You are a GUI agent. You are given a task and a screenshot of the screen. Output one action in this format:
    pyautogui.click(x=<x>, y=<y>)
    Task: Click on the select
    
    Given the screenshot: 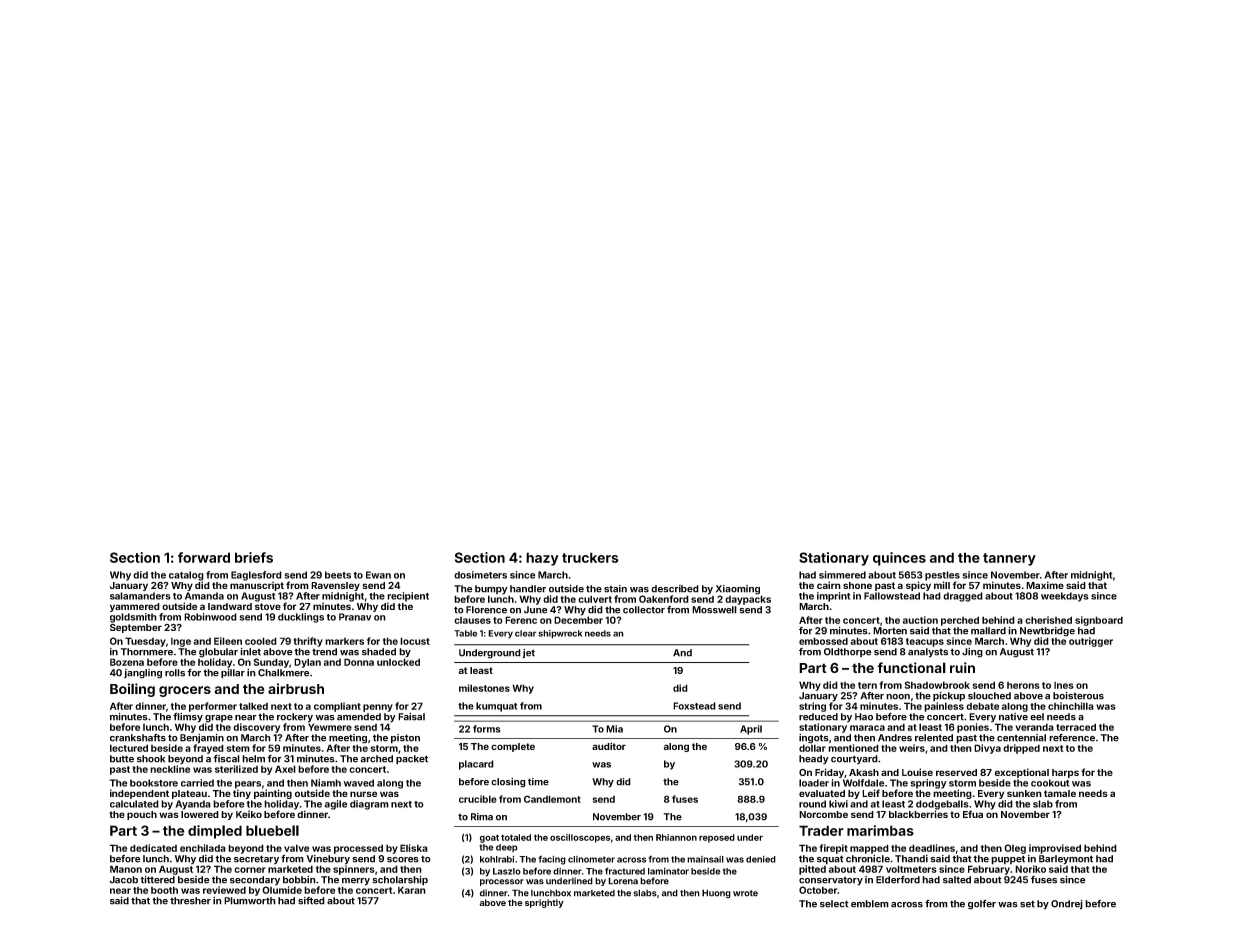 What is the action you would take?
    pyautogui.click(x=834, y=904)
